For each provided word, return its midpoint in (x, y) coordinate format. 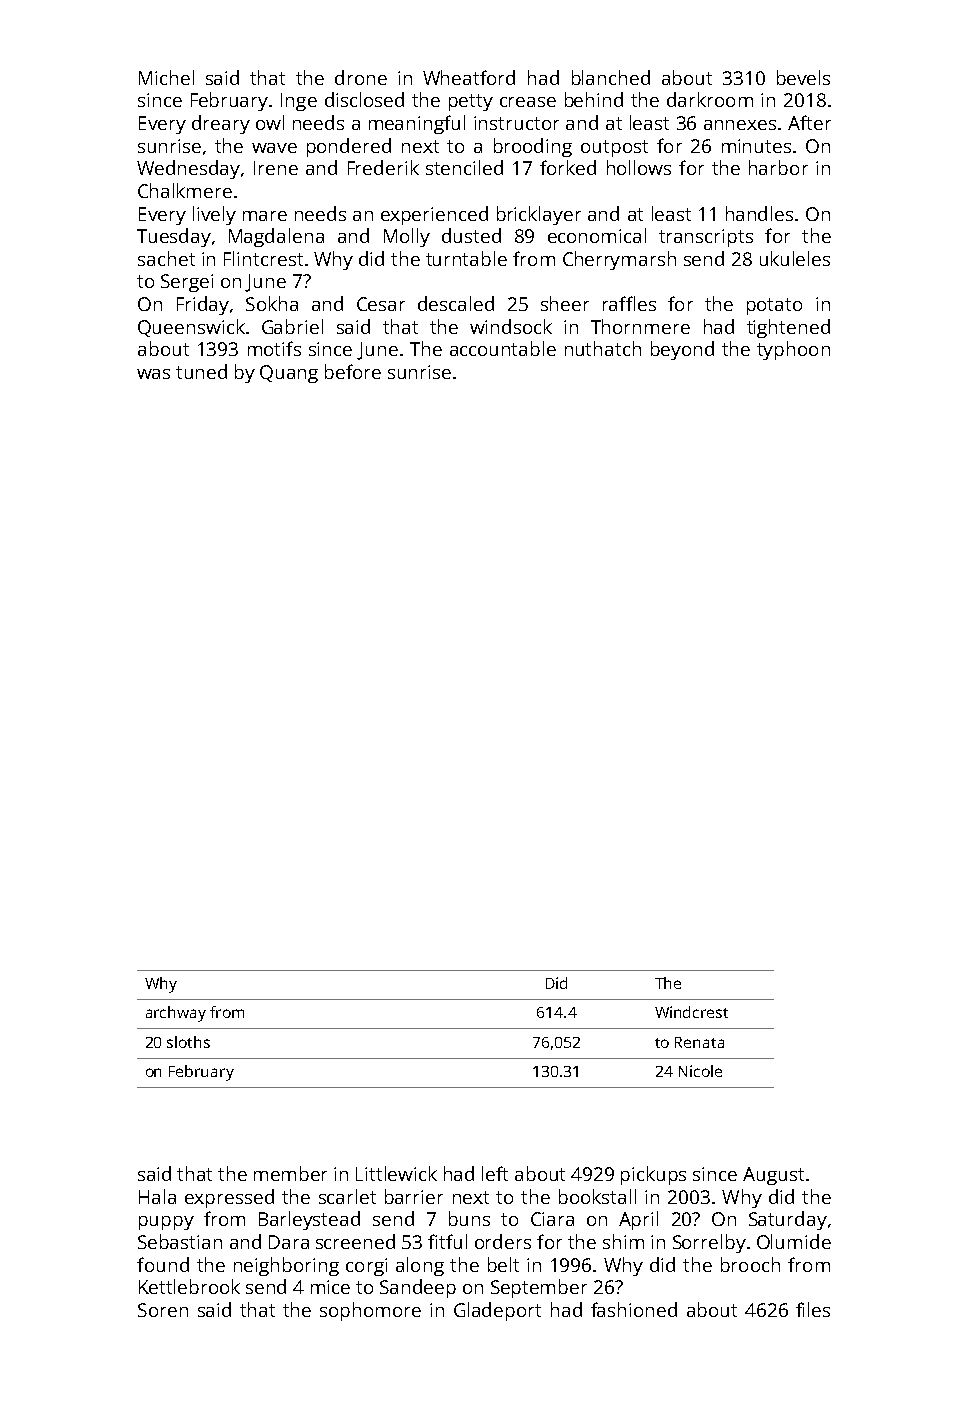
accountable (503, 348)
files (813, 1309)
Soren (163, 1310)
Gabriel (292, 326)
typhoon (793, 350)
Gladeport (497, 1311)
